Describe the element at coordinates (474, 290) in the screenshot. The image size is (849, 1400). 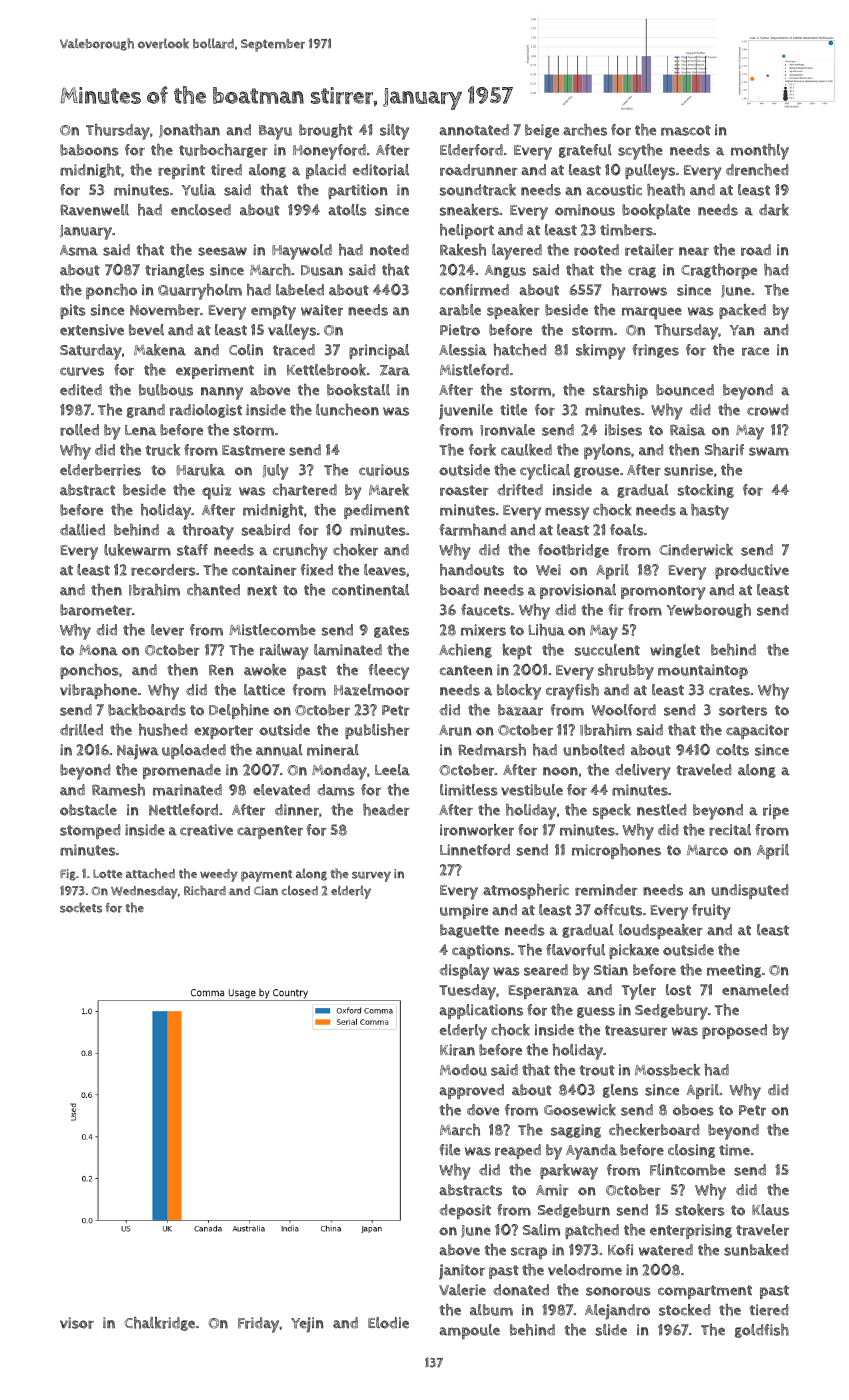
I see `confirmed` at that location.
